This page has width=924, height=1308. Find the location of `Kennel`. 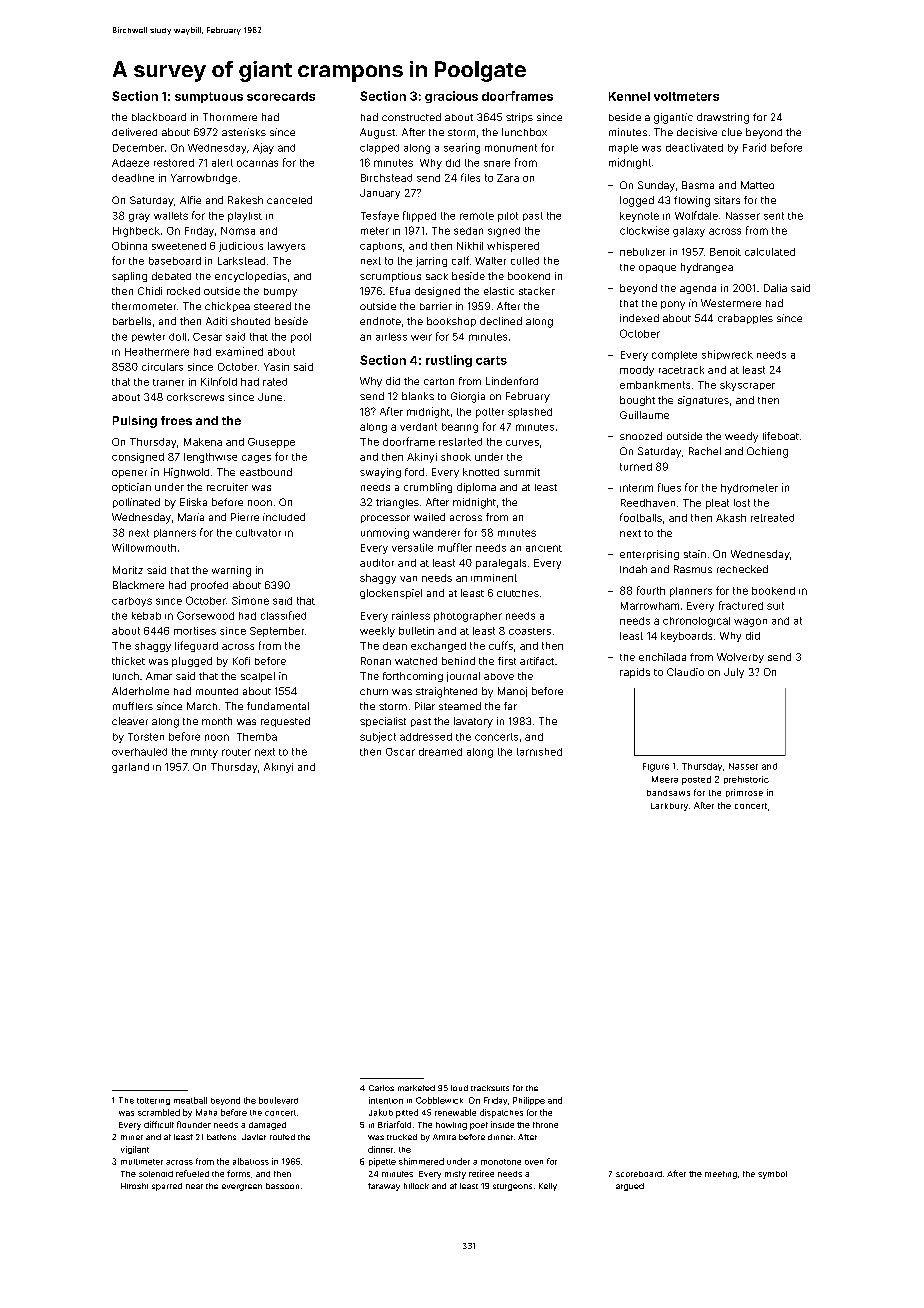

Kennel is located at coordinates (629, 96).
